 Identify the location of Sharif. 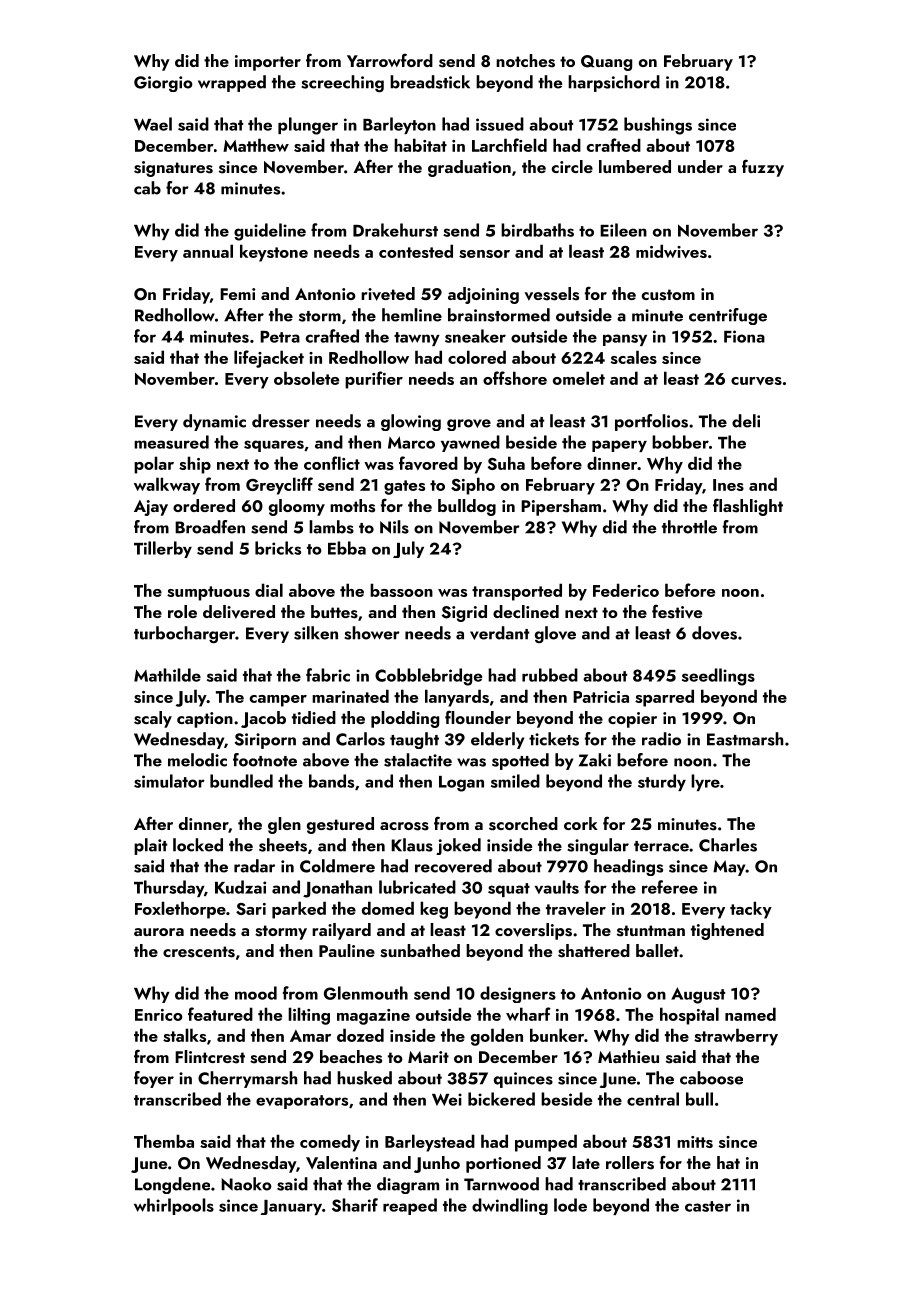
(355, 1205).
